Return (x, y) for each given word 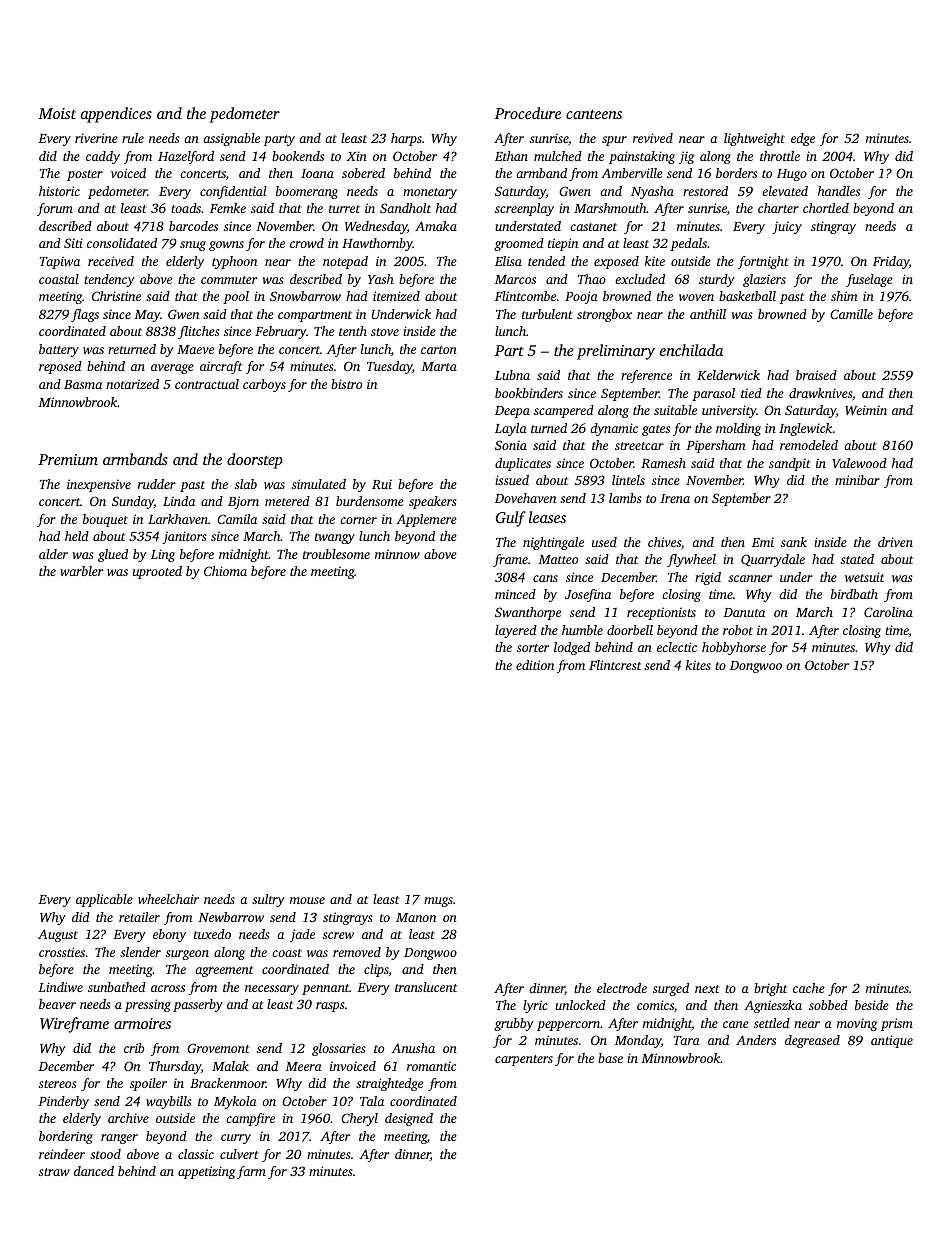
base (610, 1058)
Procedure (528, 113)
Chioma (225, 571)
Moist (57, 113)
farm (251, 1172)
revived (653, 138)
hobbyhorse (734, 648)
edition (535, 665)
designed (409, 1119)
